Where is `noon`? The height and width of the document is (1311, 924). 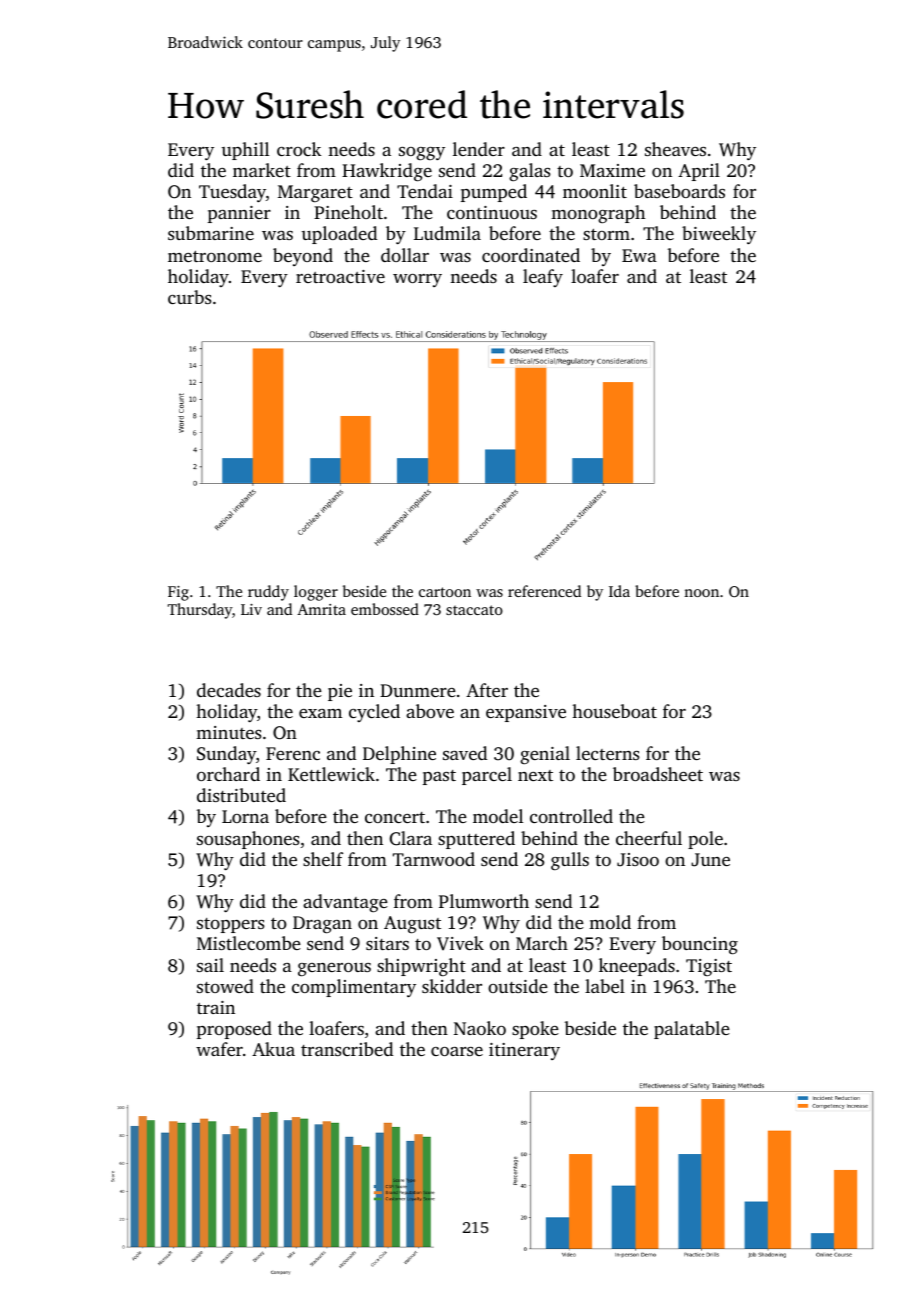
noon is located at coordinates (701, 593).
